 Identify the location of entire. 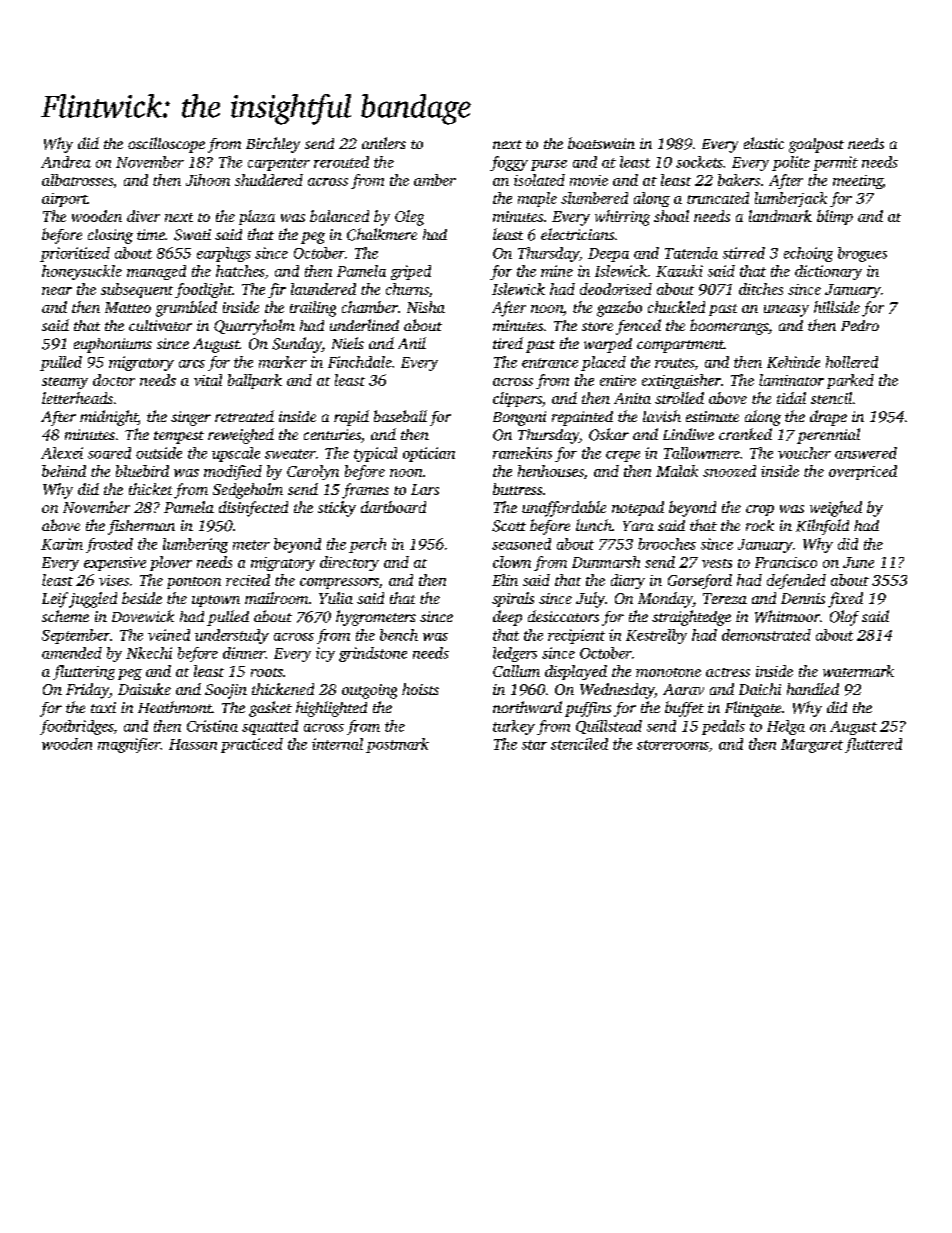
(618, 380).
